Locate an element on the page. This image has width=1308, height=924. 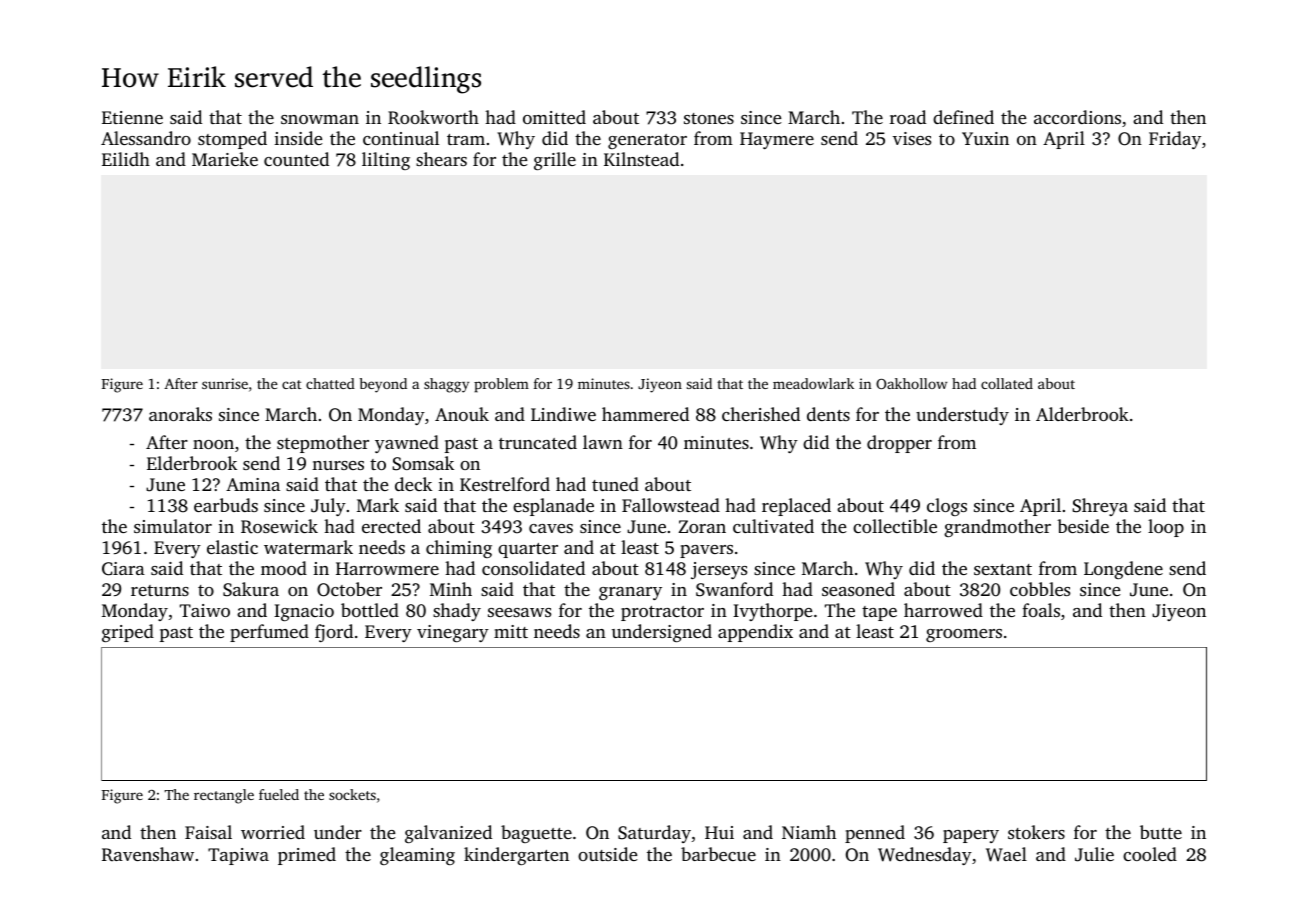
beyond is located at coordinates (383, 385).
